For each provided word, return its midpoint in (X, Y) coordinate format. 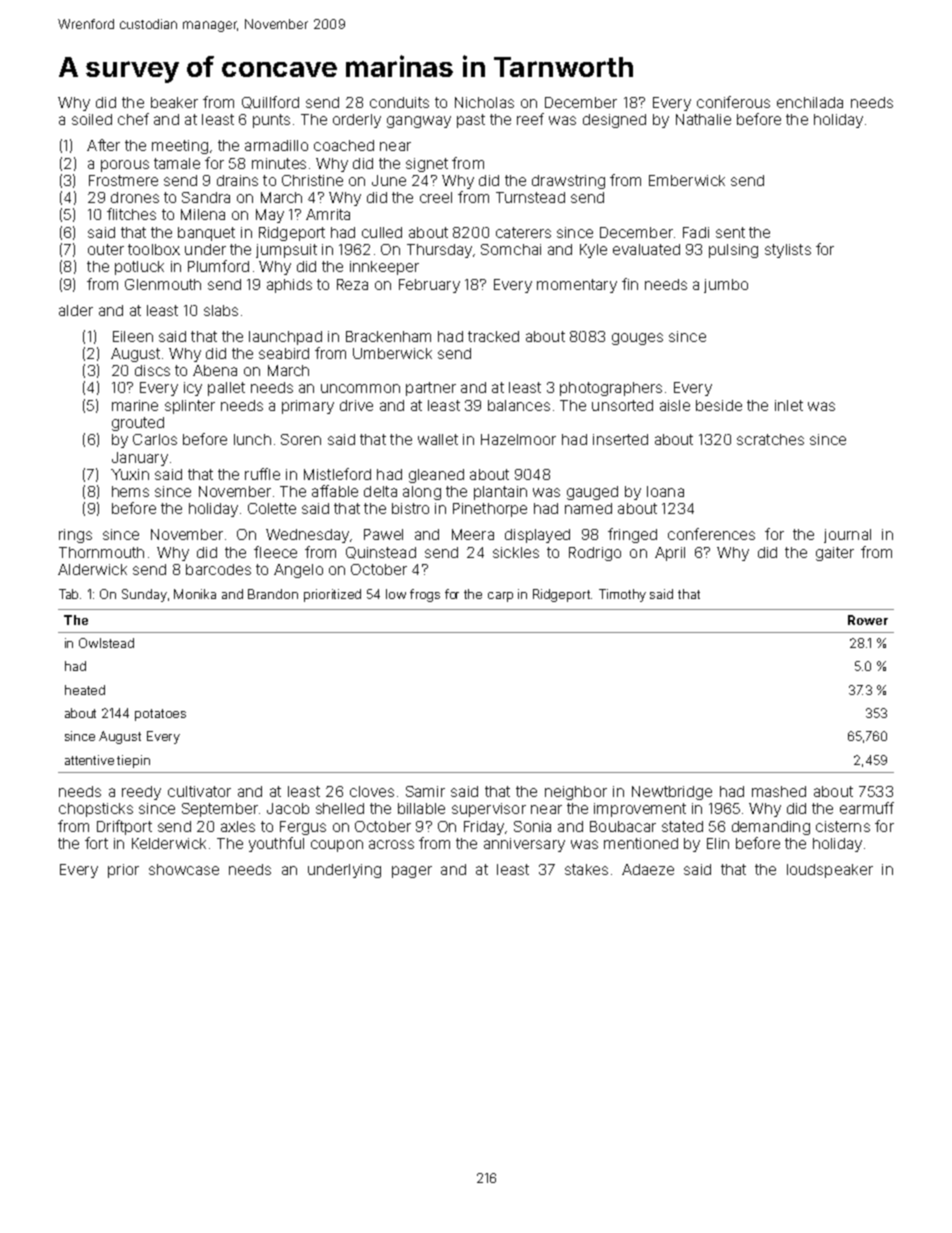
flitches (131, 214)
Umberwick (392, 353)
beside (719, 405)
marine (135, 405)
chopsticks (96, 810)
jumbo (726, 286)
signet (427, 165)
